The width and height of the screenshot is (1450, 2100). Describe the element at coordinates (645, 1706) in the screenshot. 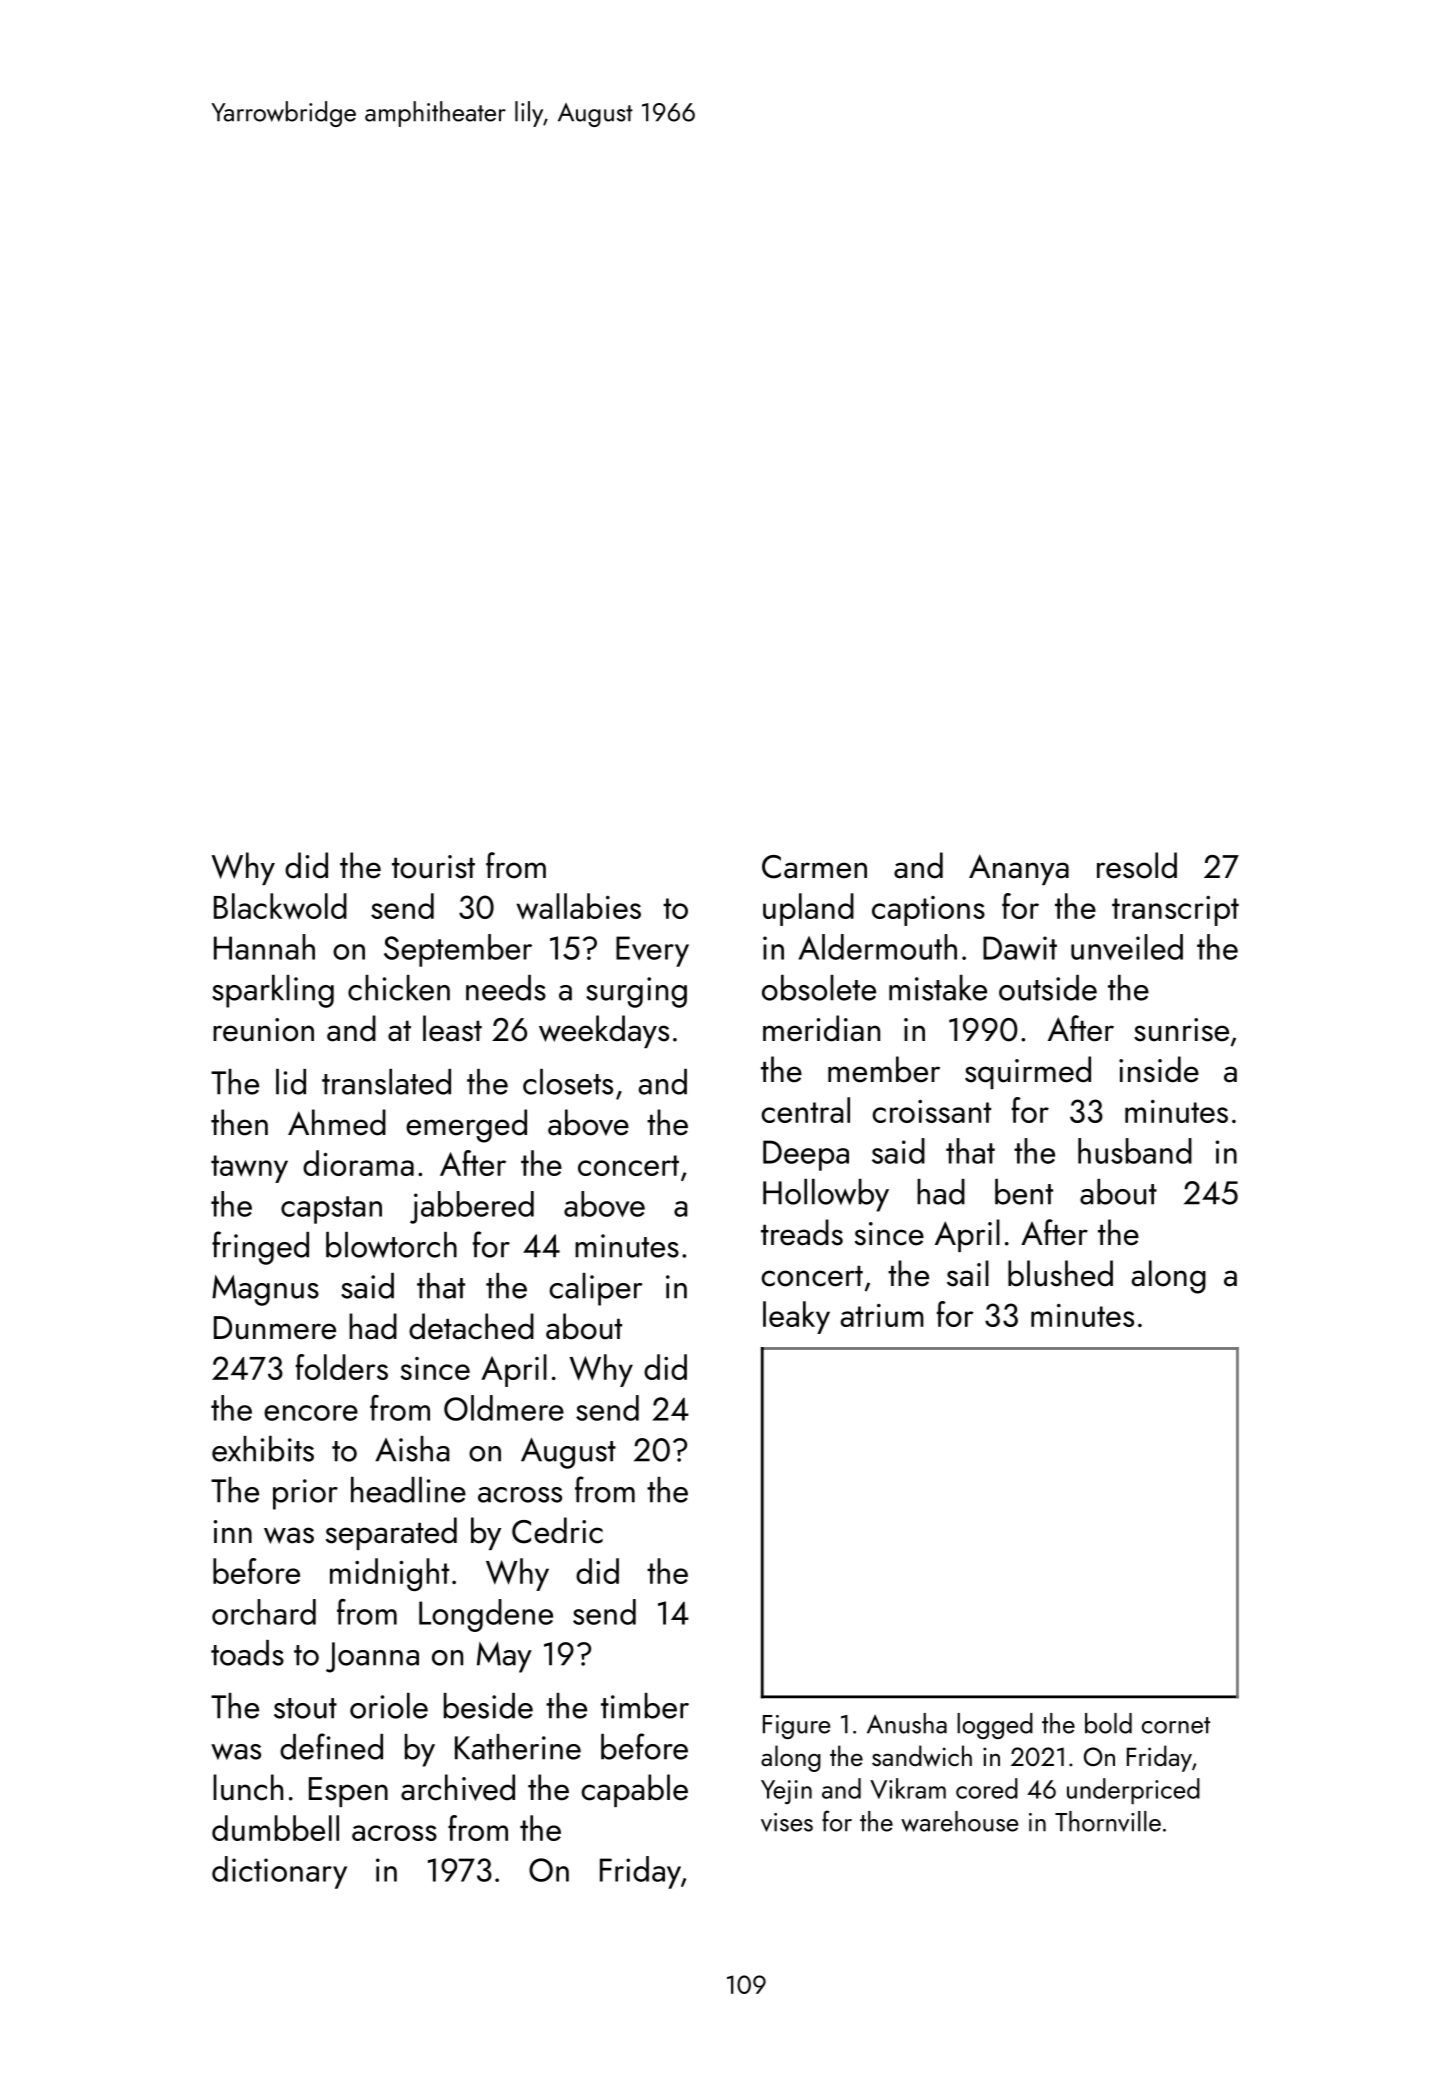

I see `timber` at that location.
